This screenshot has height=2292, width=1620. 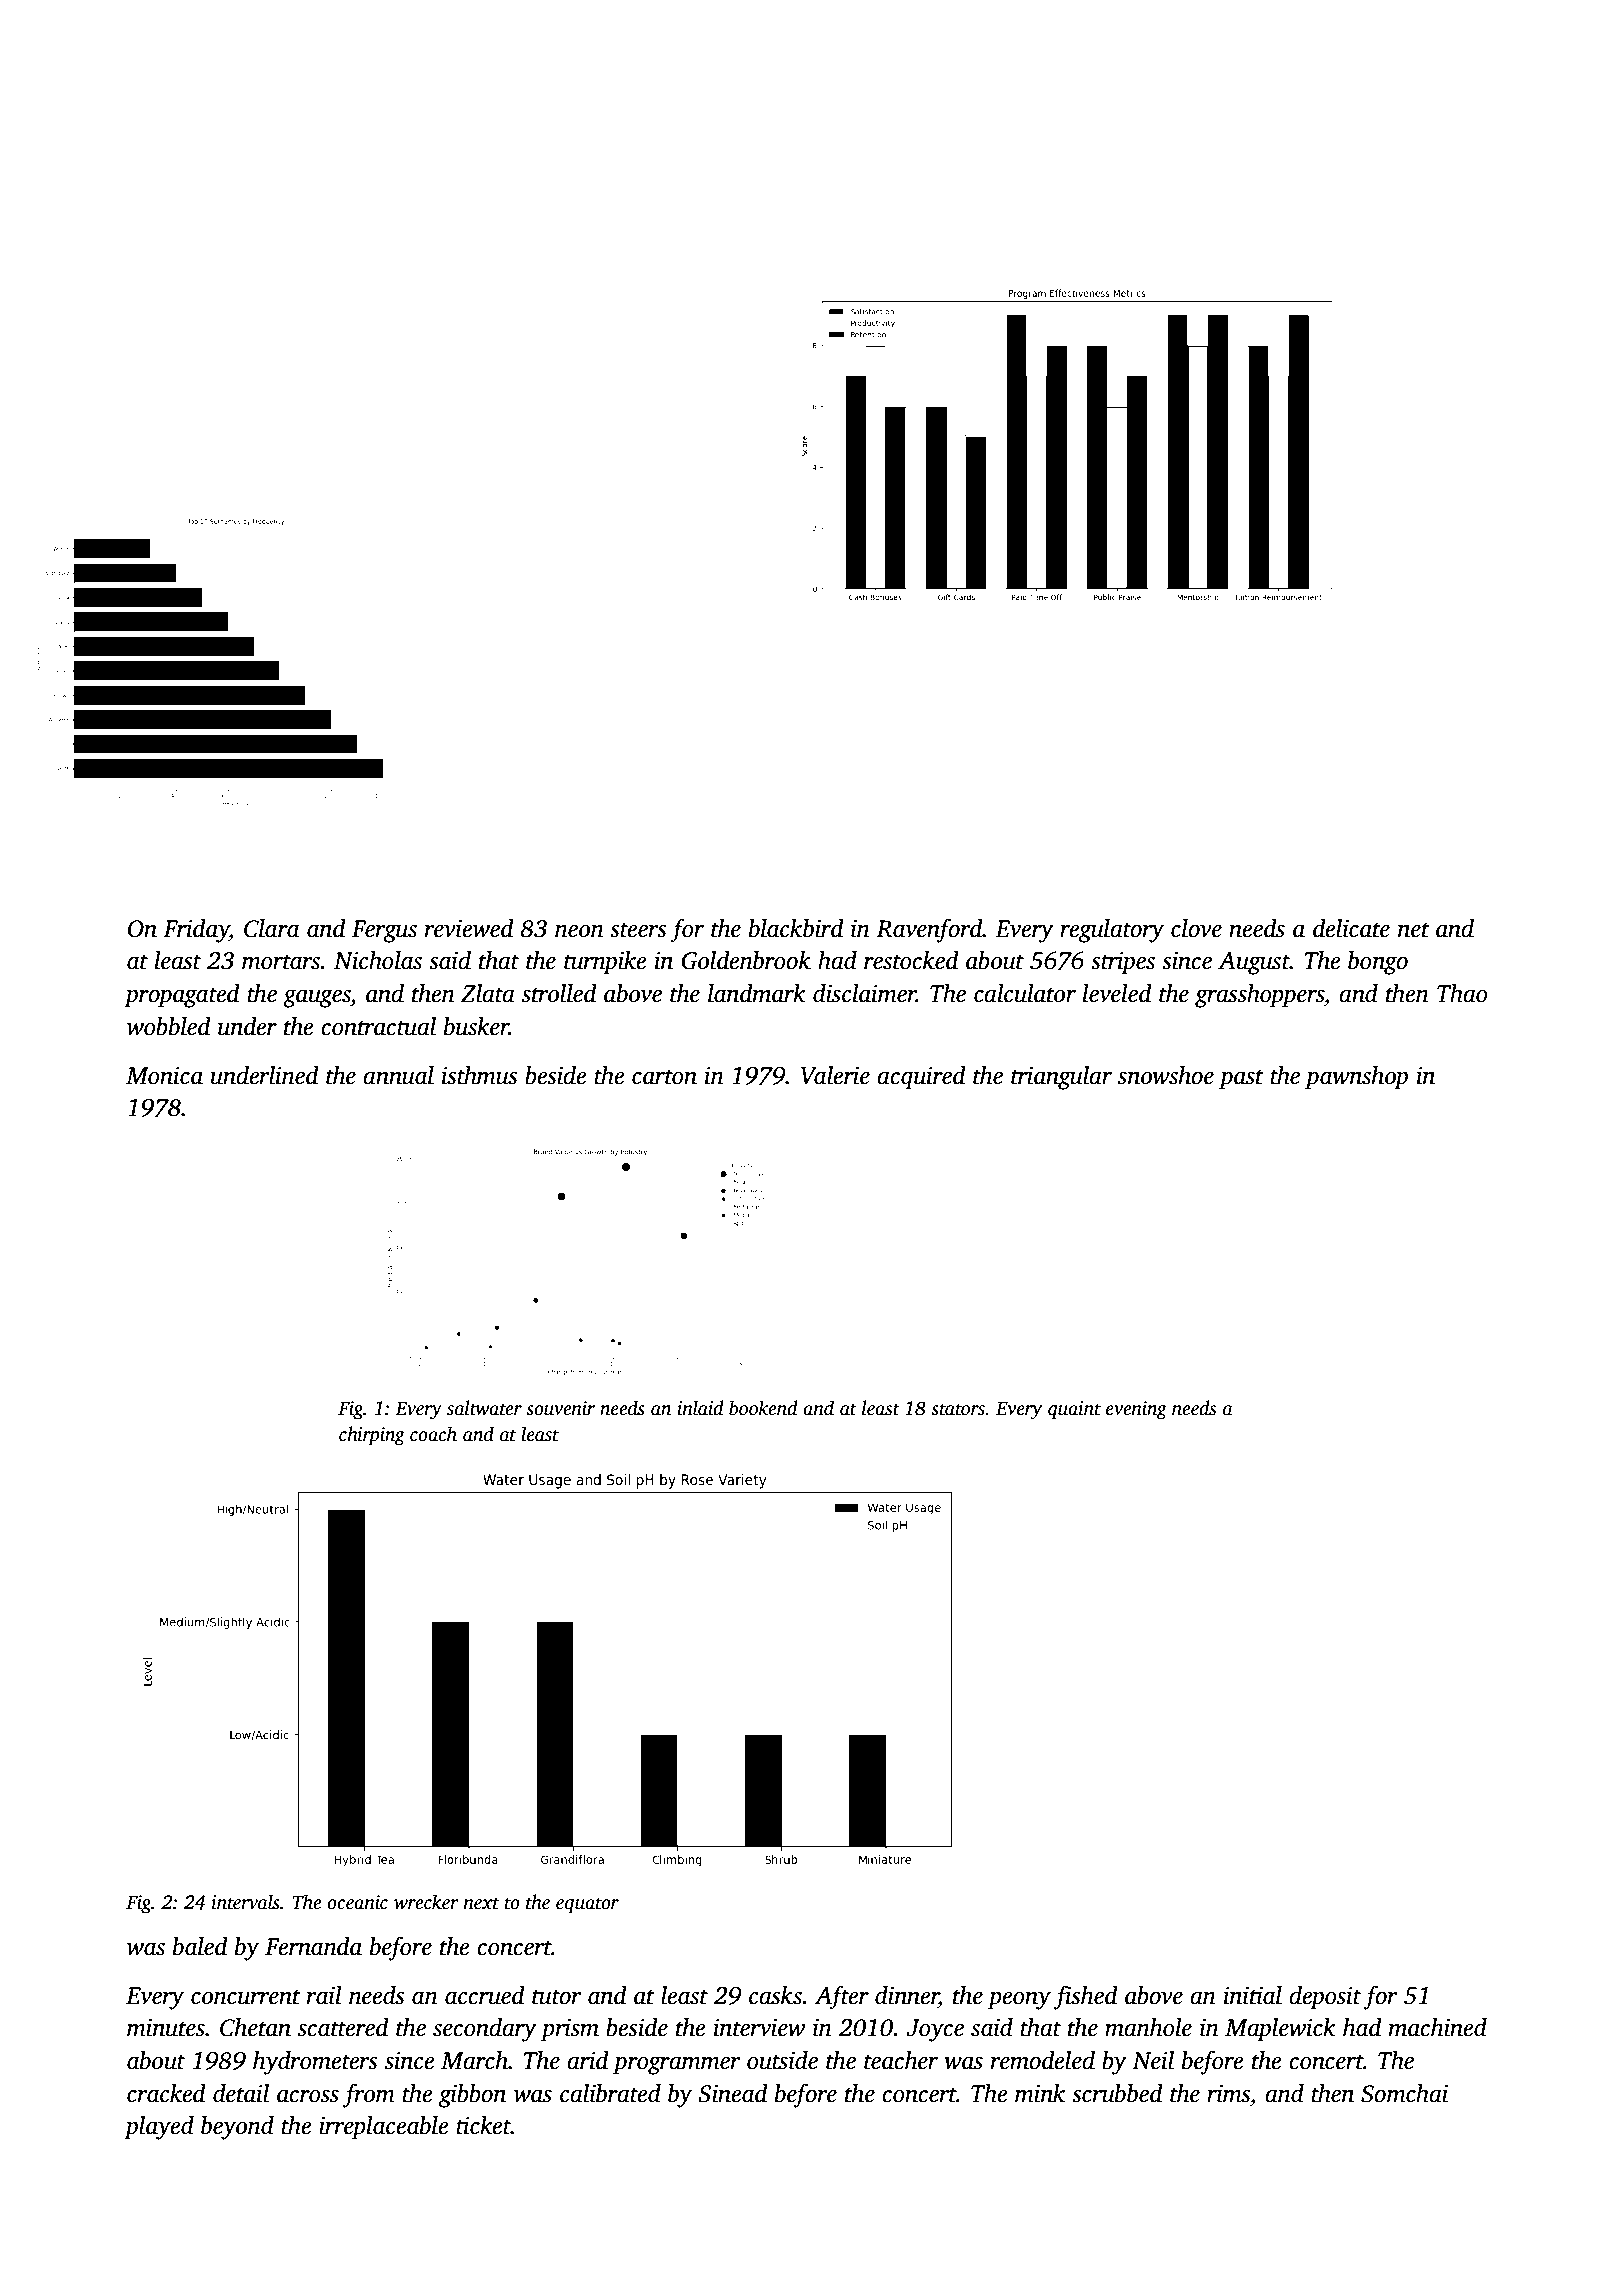 I want to click on evening, so click(x=1136, y=1410).
